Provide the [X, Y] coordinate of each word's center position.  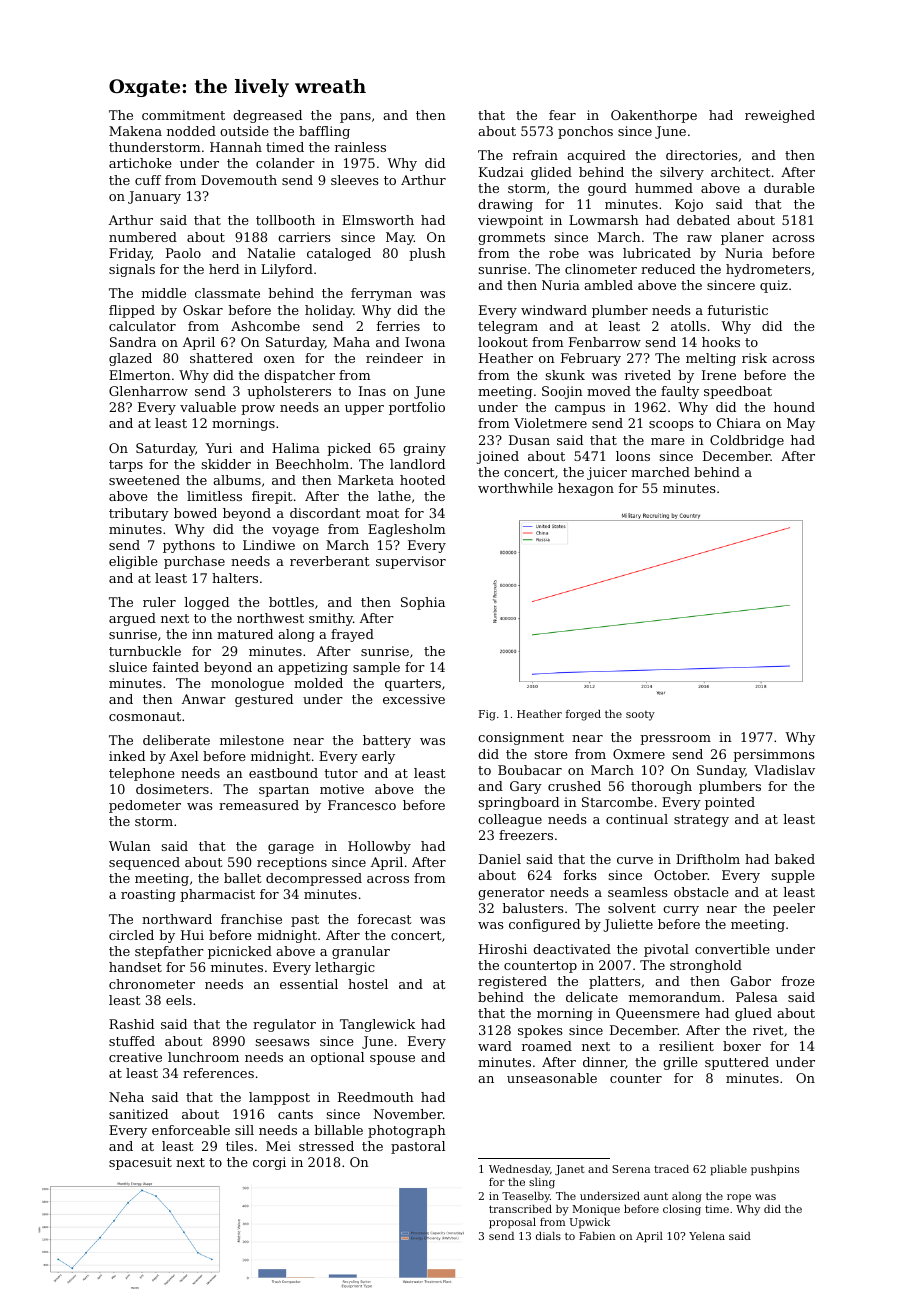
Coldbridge [747, 441]
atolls [688, 326]
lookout [503, 342]
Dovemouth [239, 180]
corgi [269, 1163]
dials [548, 1236]
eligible [133, 562]
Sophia [423, 603]
